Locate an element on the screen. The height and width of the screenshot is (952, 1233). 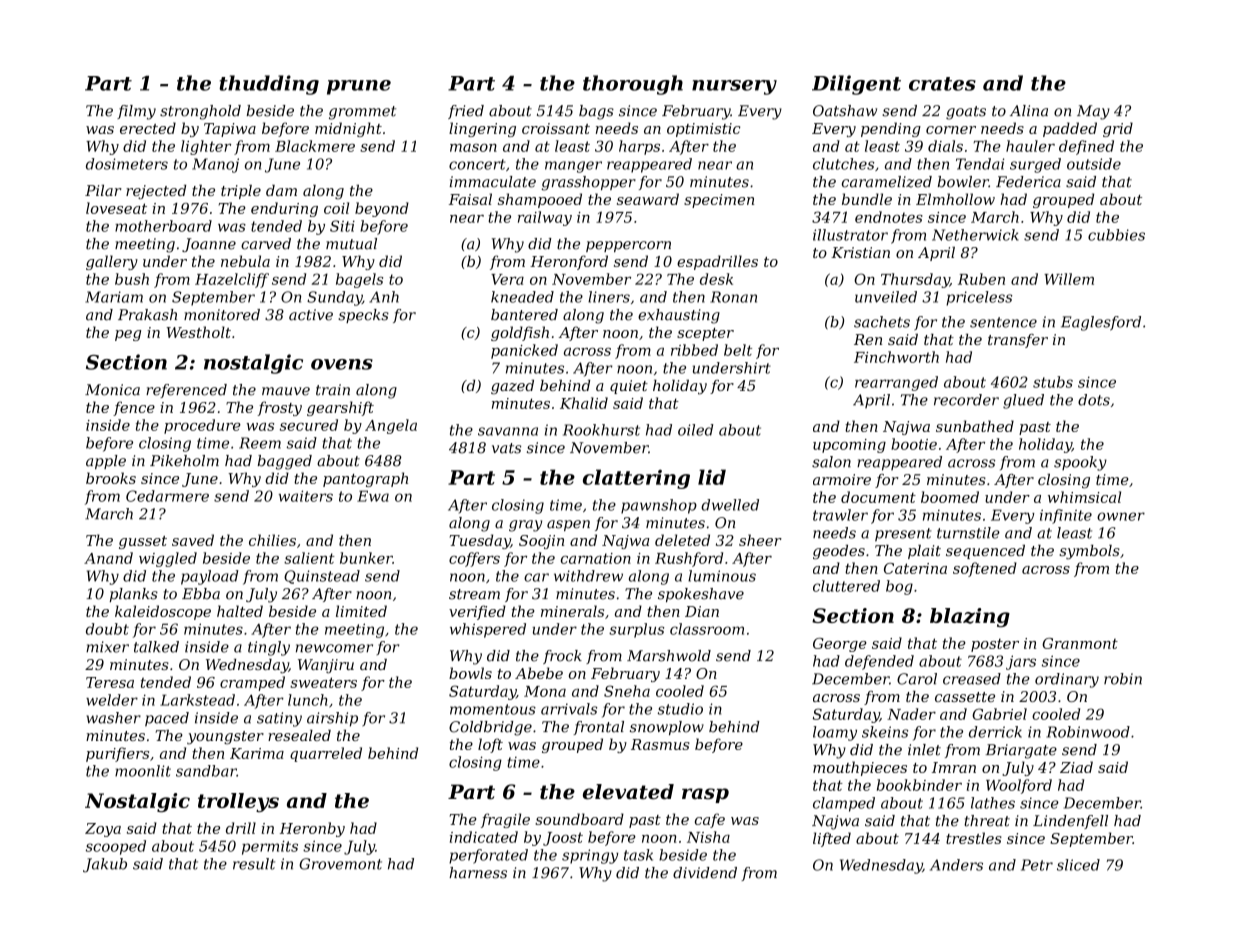
symbols is located at coordinates (1089, 552).
